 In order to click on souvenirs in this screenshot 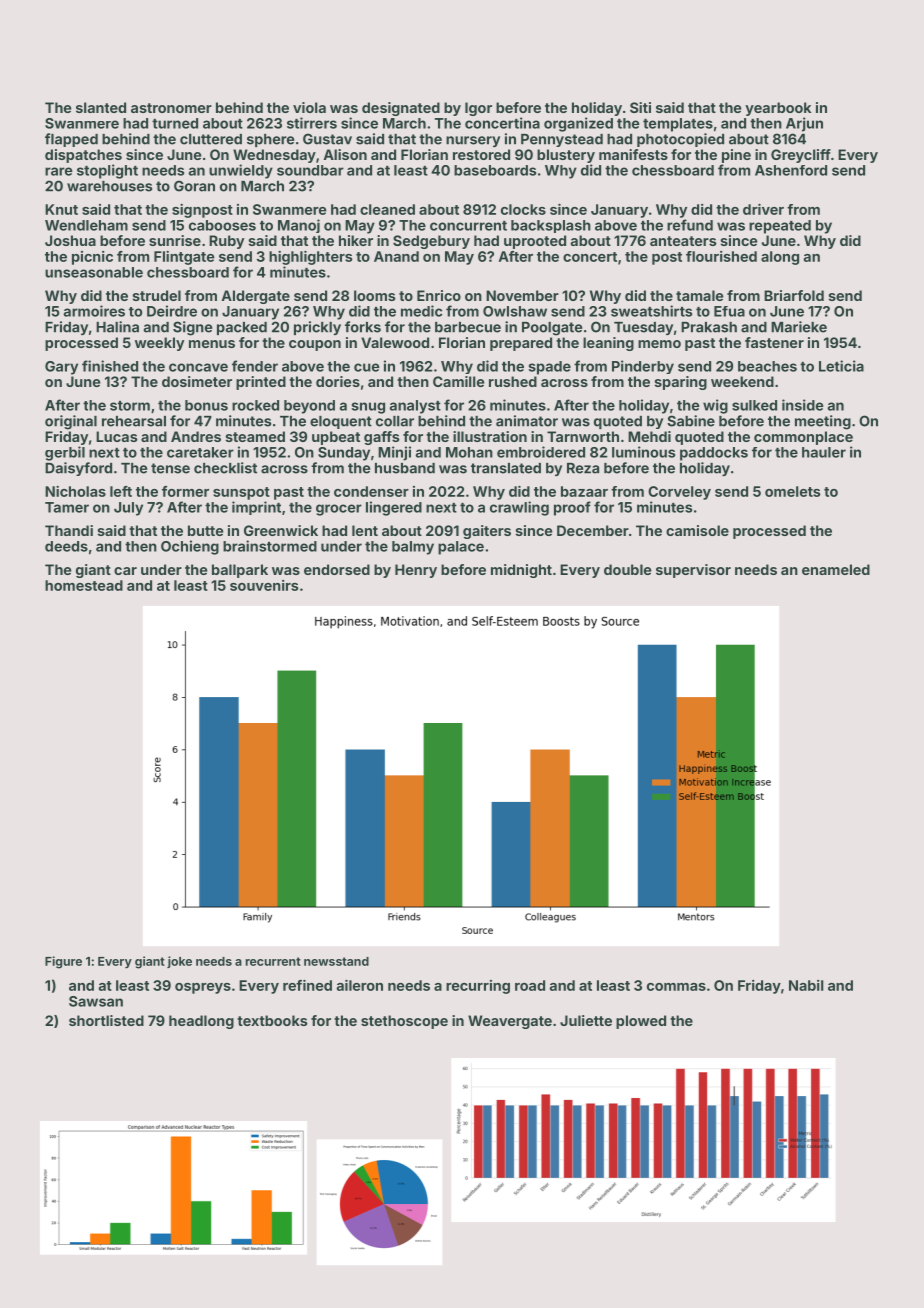, I will do `click(264, 585)`.
